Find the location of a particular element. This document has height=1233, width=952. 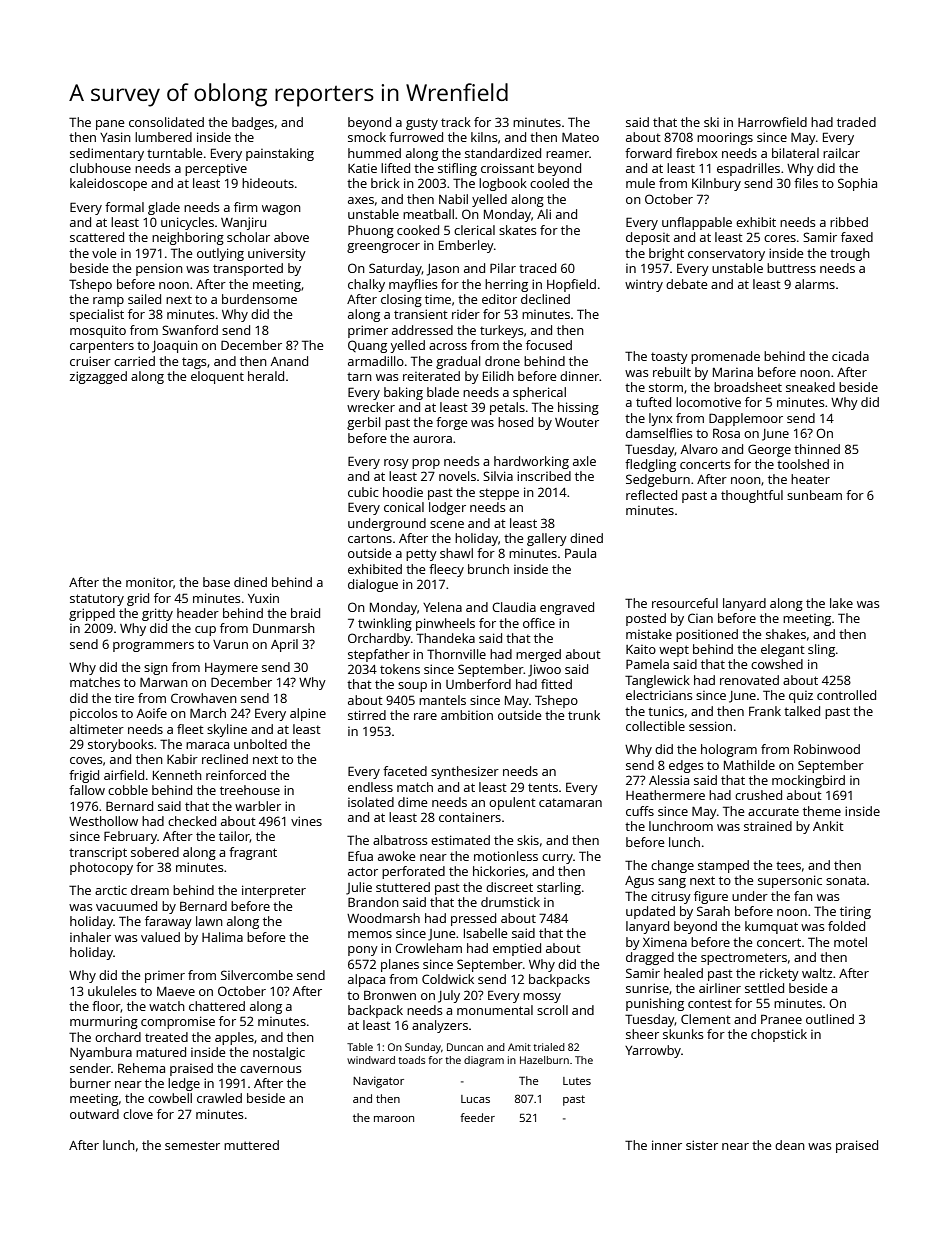

opulent is located at coordinates (512, 803).
